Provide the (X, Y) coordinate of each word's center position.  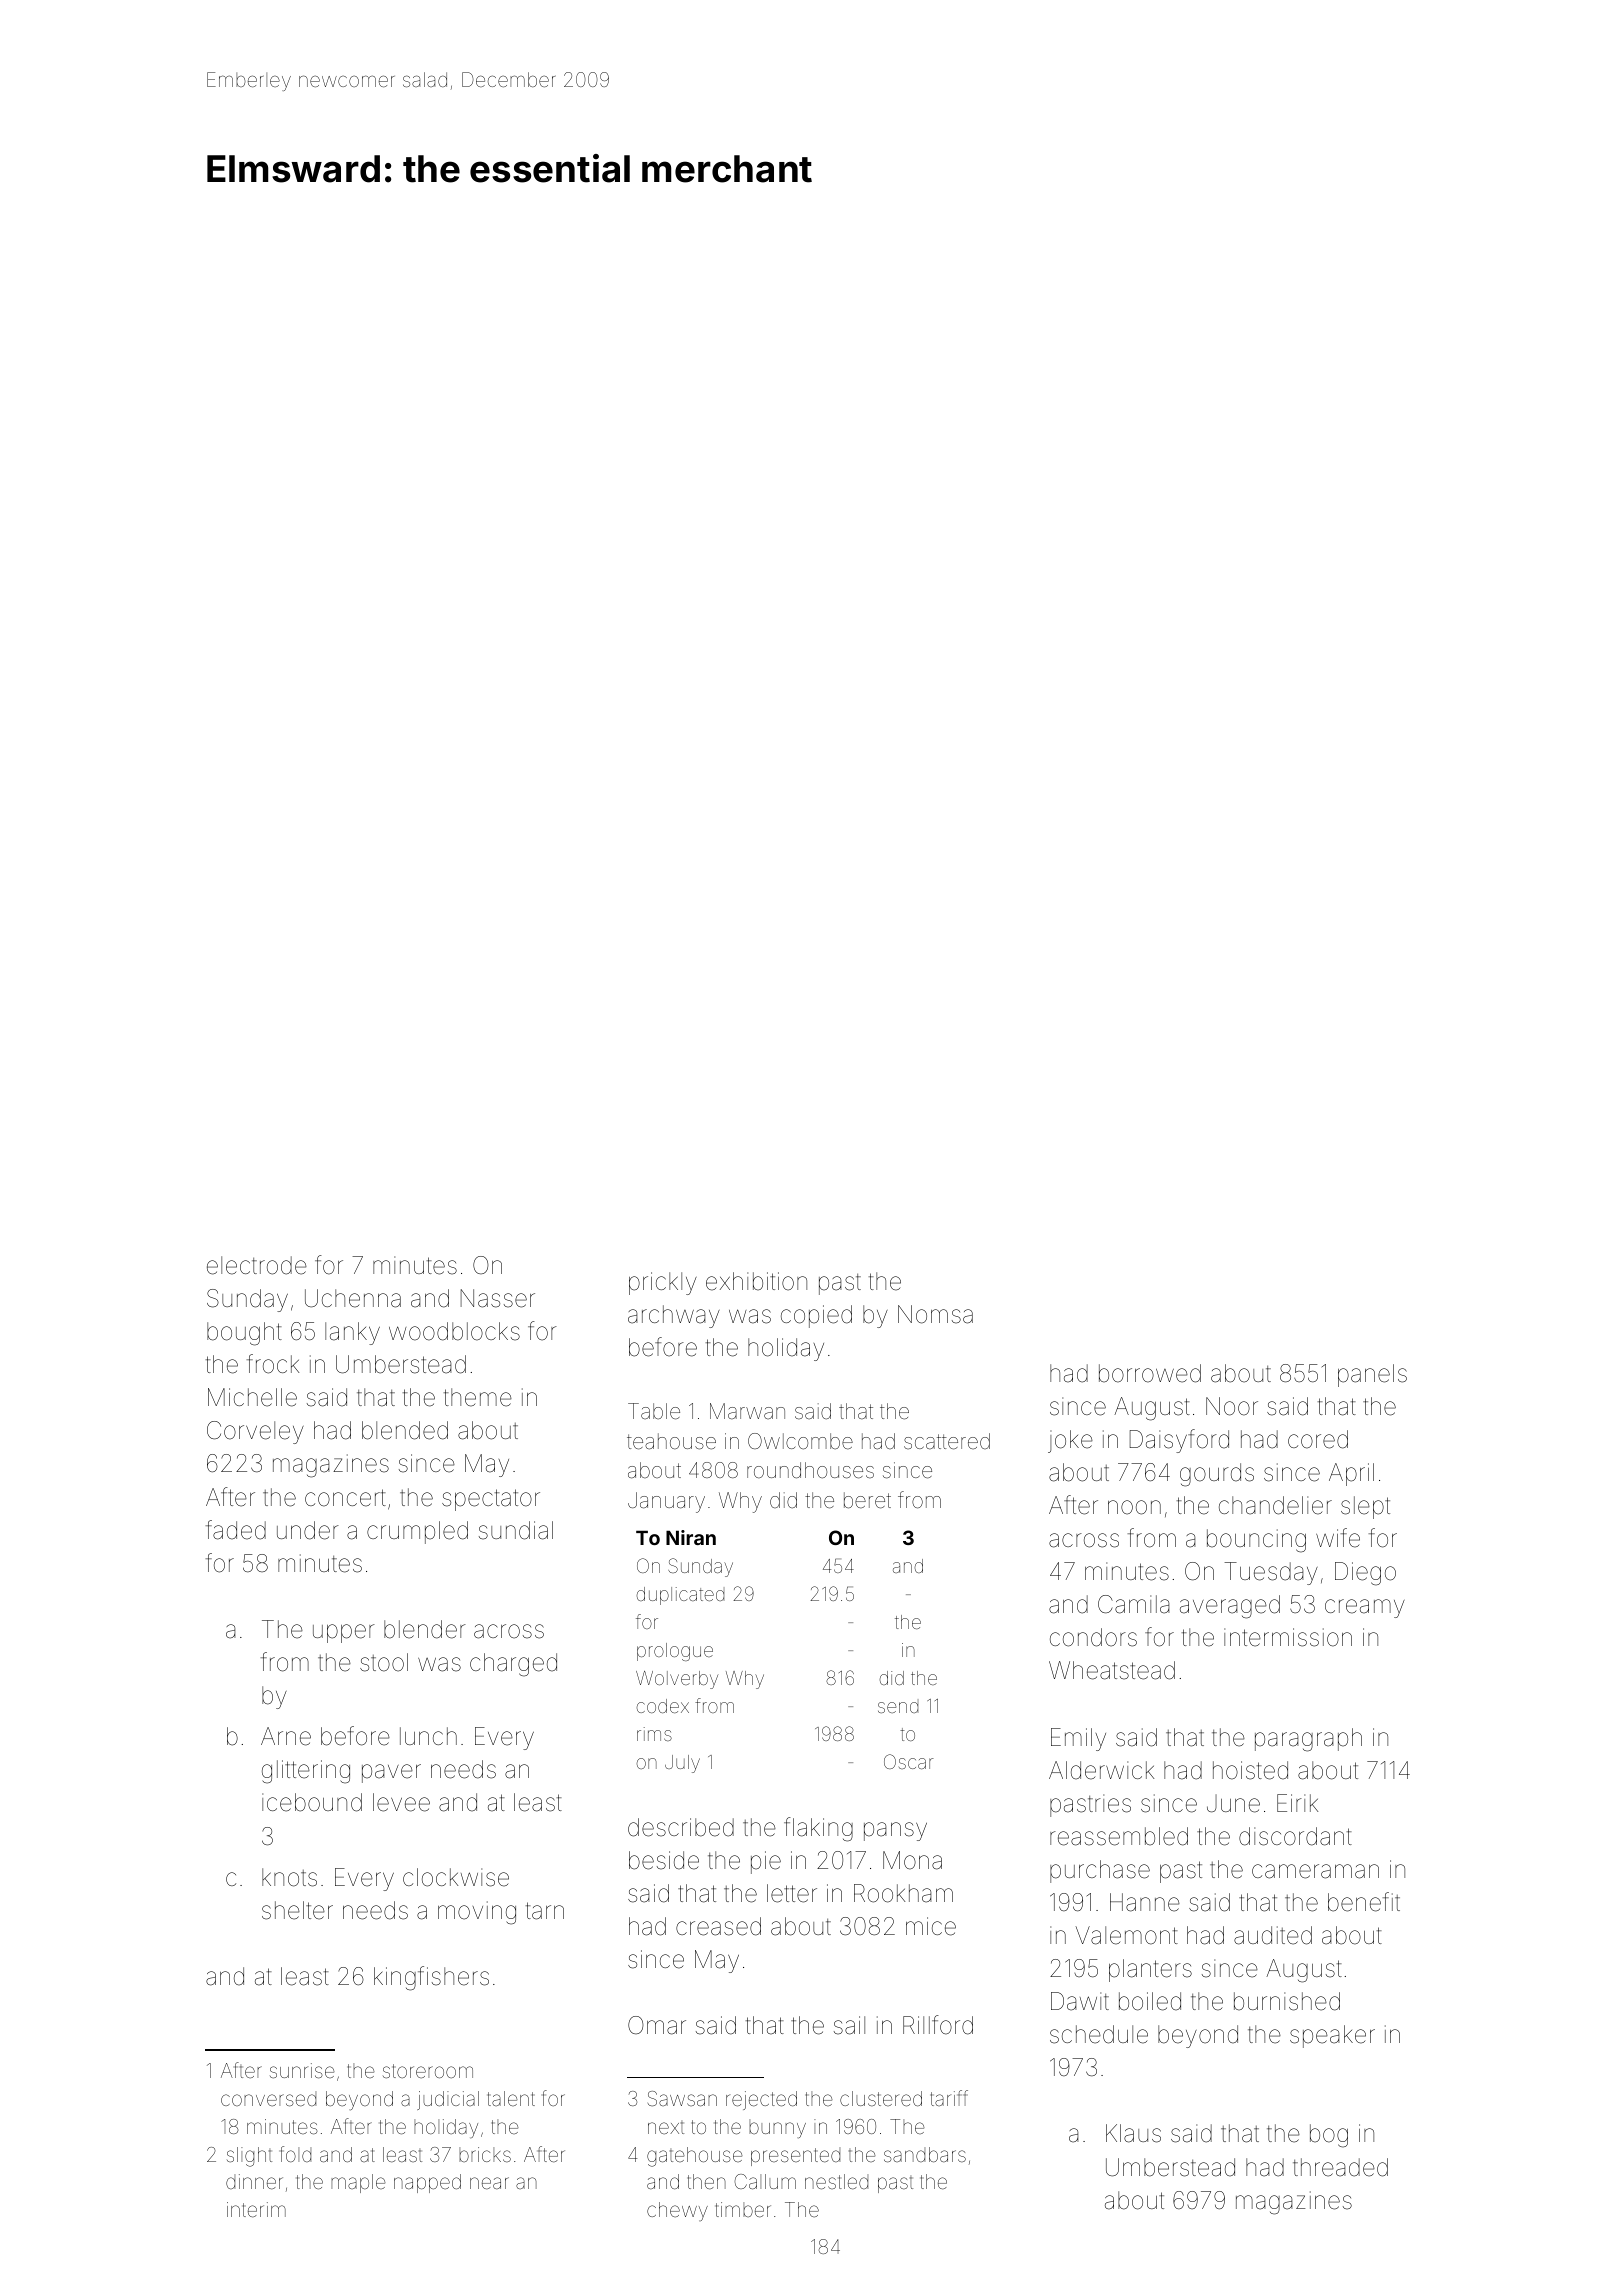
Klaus (1133, 2133)
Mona (912, 1860)
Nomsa (935, 1314)
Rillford (938, 2025)
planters (1150, 1970)
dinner (254, 2181)
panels (1372, 1375)
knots (289, 1877)
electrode (257, 1265)
